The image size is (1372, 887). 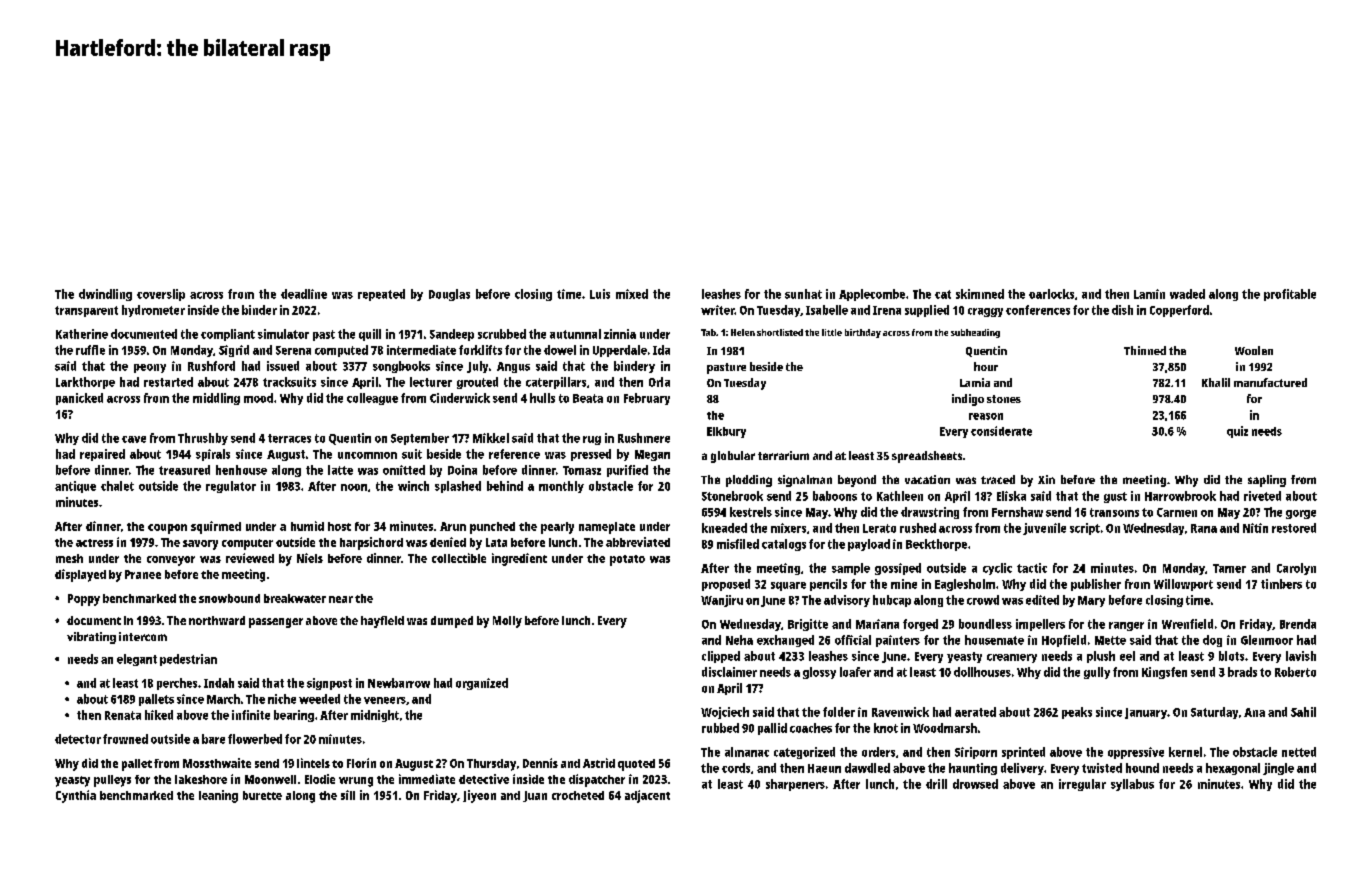 I want to click on Jiyeon, so click(x=479, y=796).
